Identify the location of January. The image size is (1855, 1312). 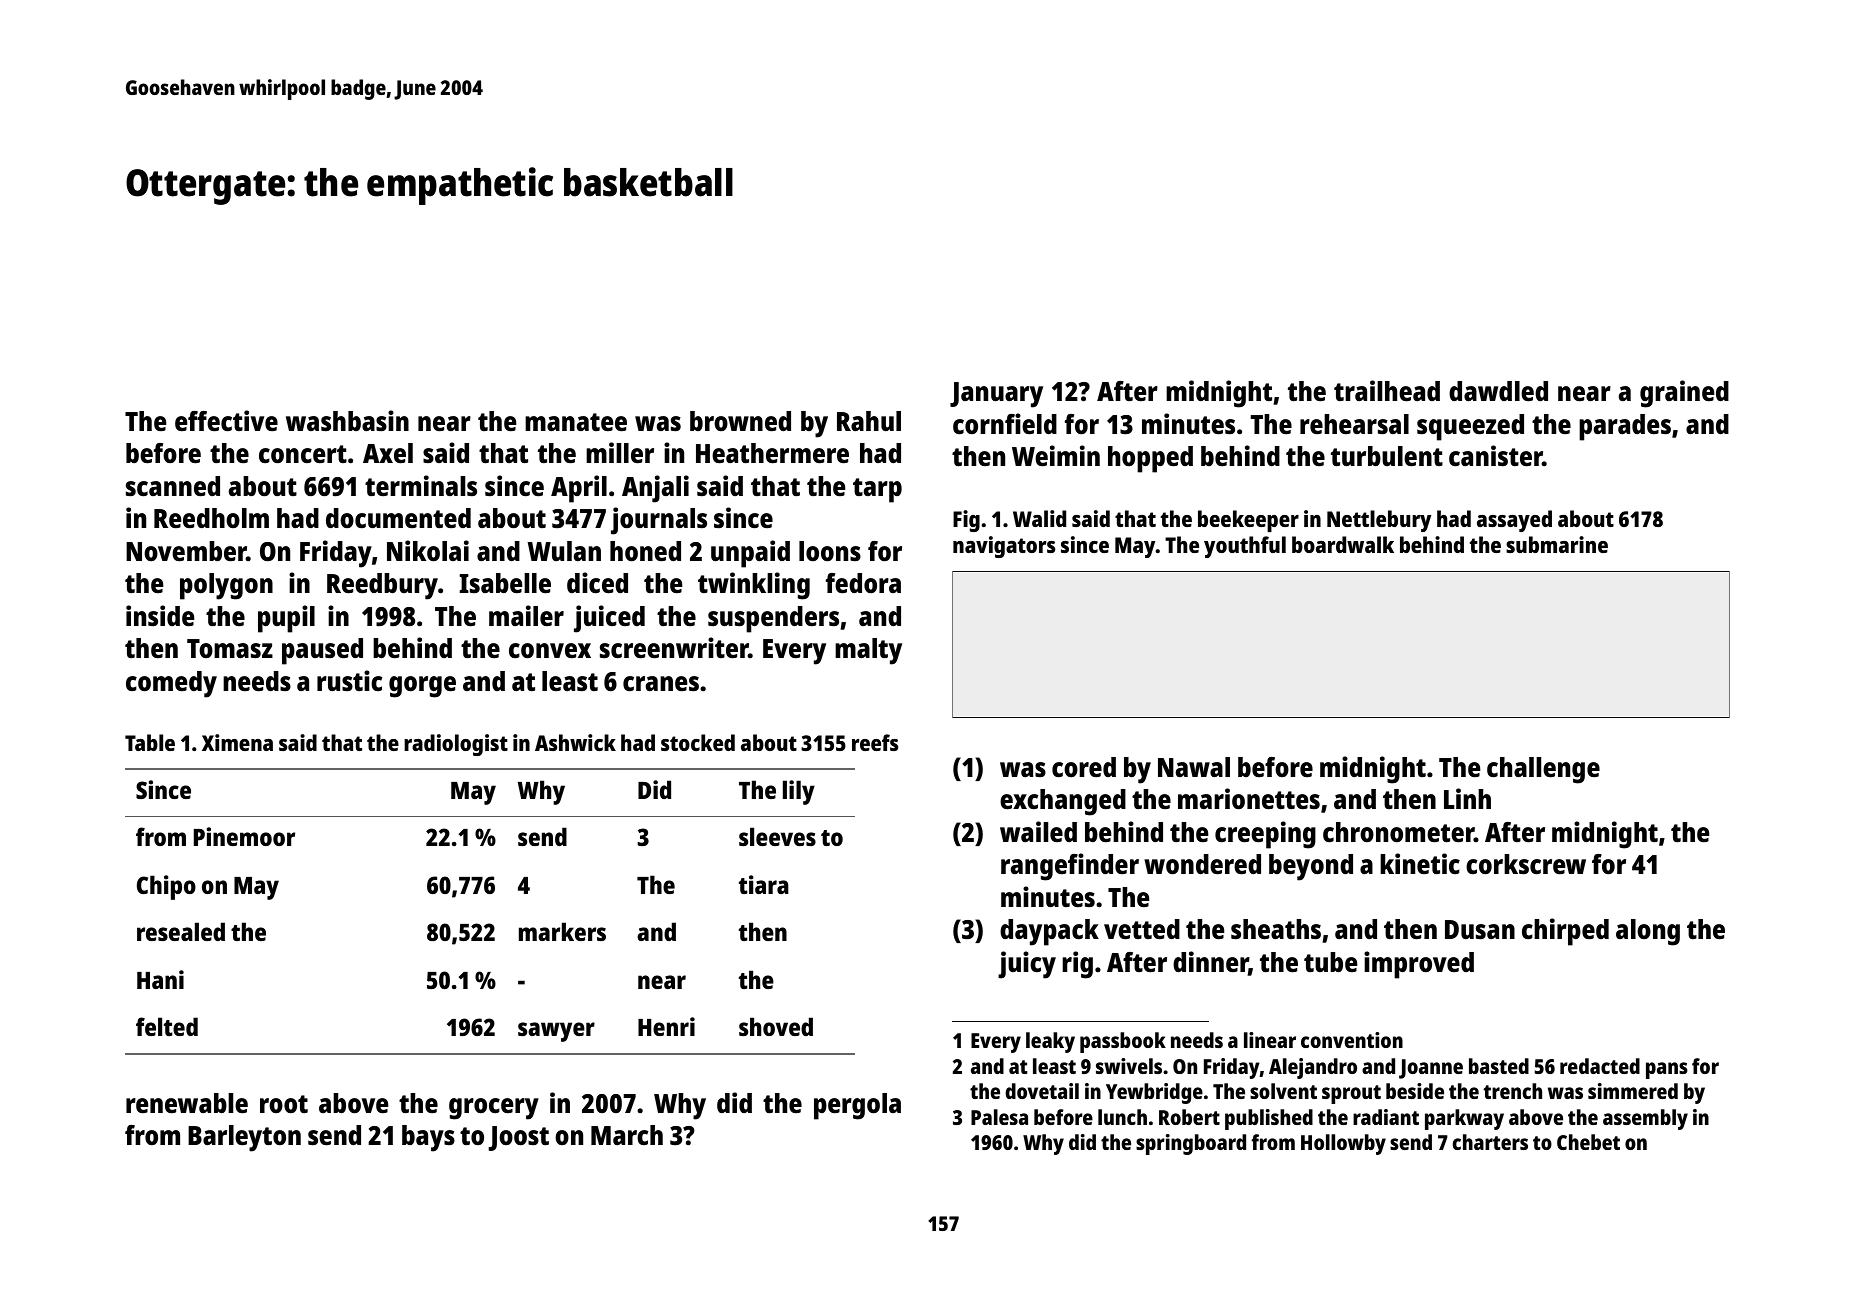
(996, 395).
